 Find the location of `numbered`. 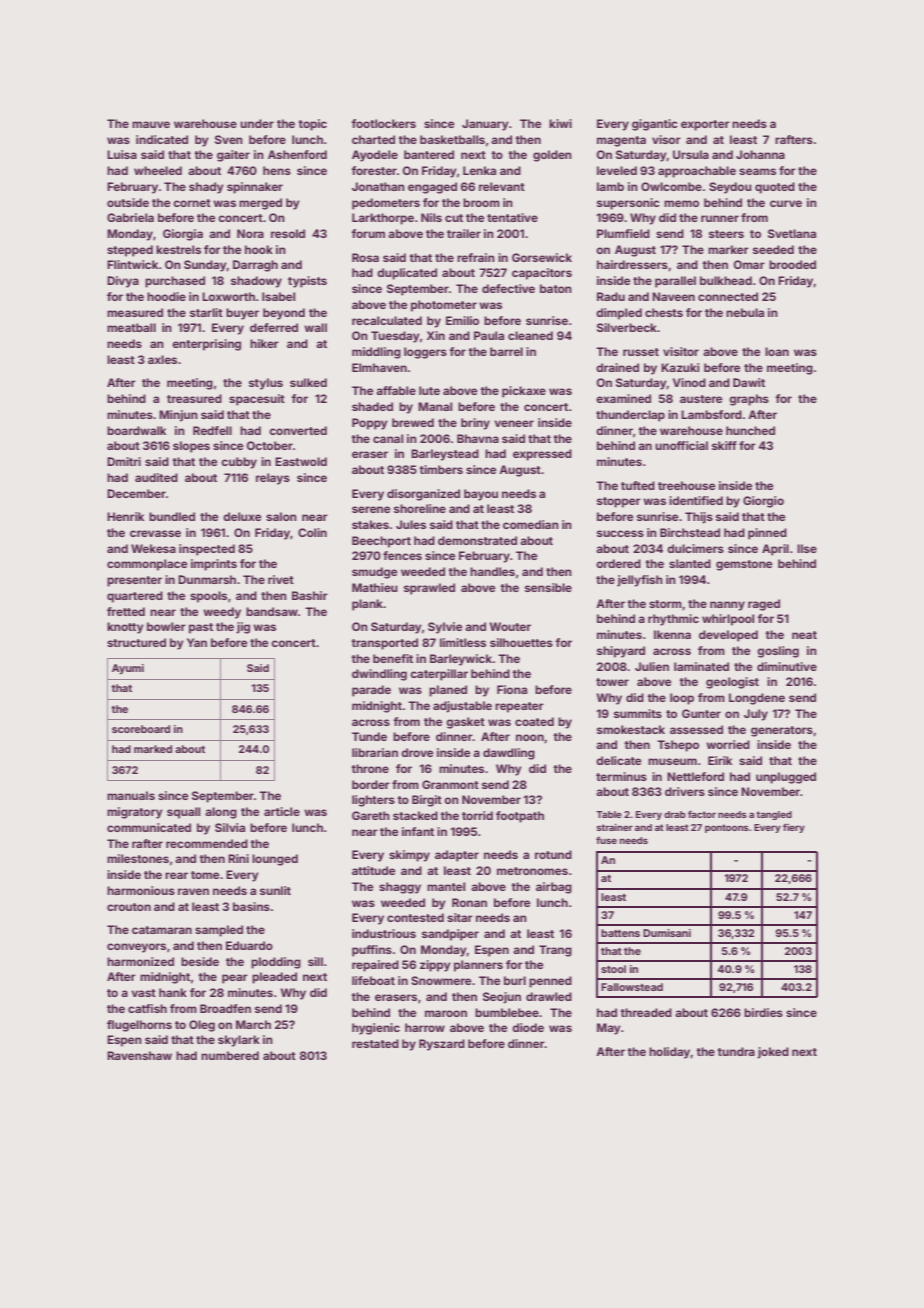

numbered is located at coordinates (230, 1055).
